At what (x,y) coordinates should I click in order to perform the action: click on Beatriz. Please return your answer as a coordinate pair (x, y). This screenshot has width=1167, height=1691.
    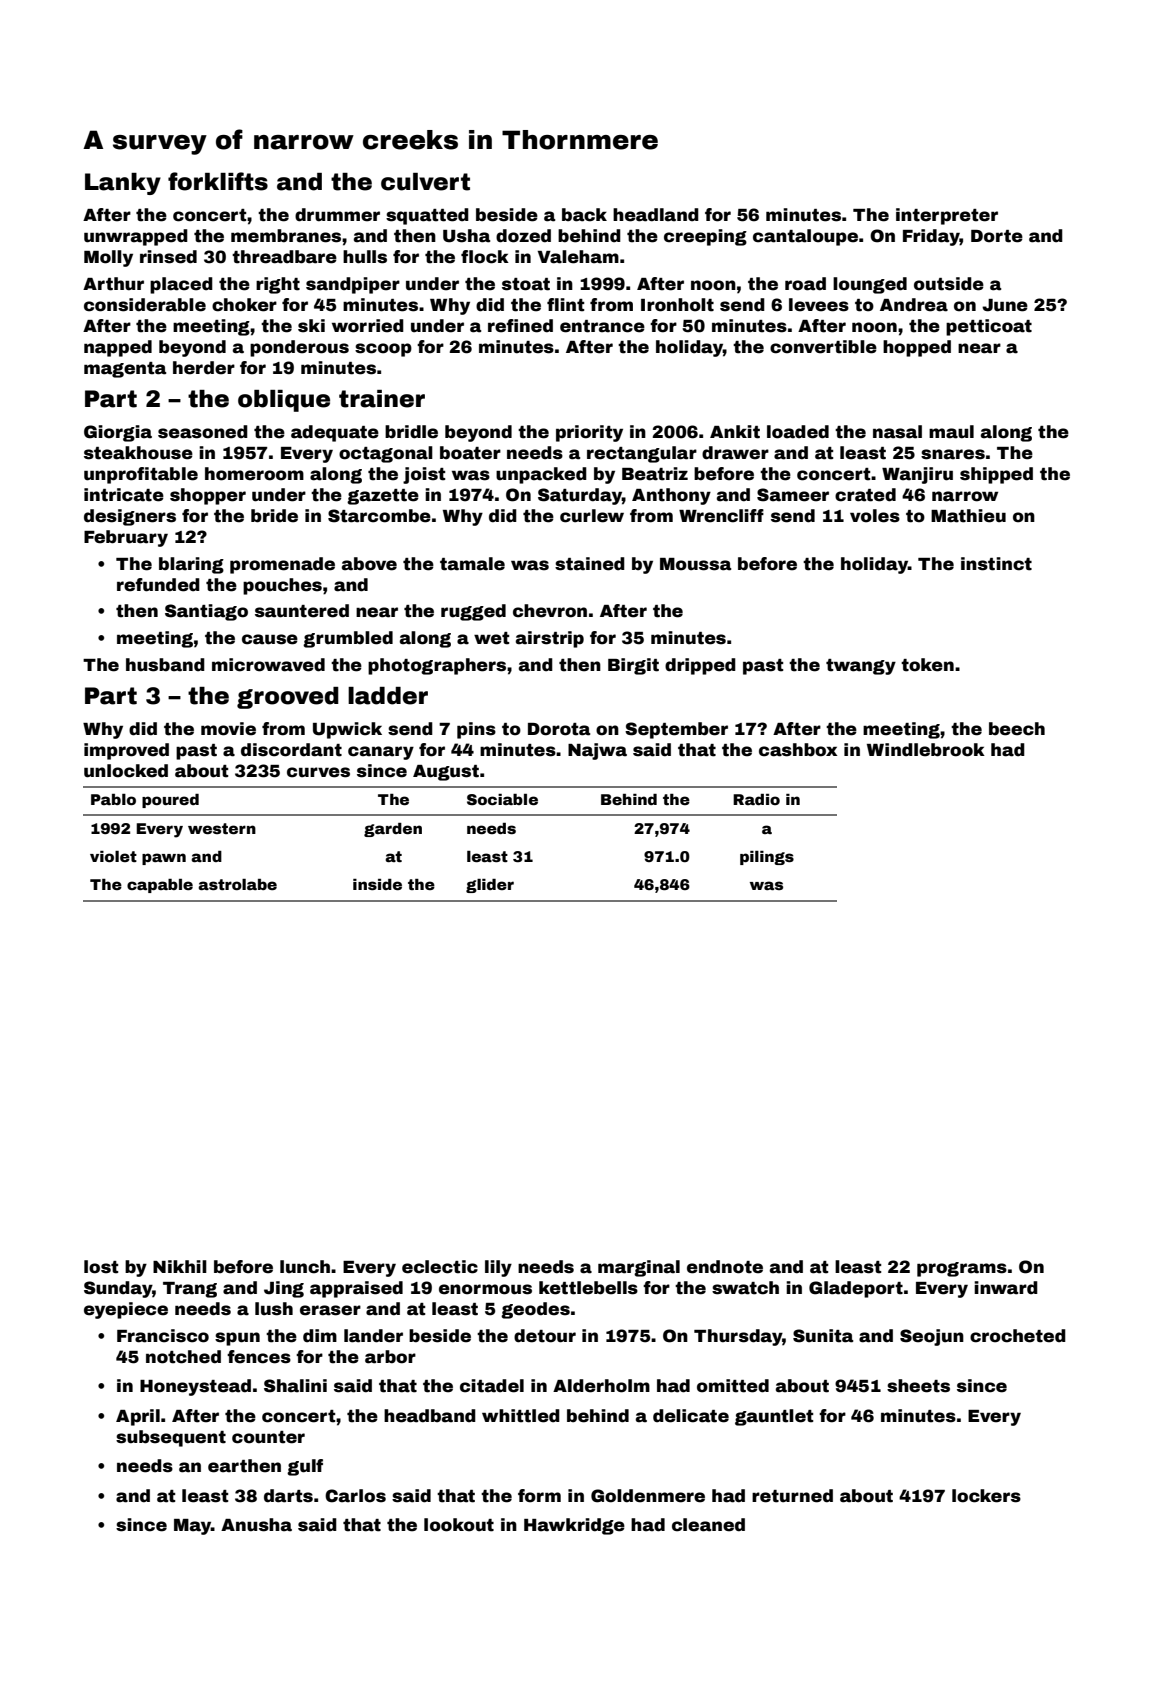
    Looking at the image, I should click on (655, 474).
